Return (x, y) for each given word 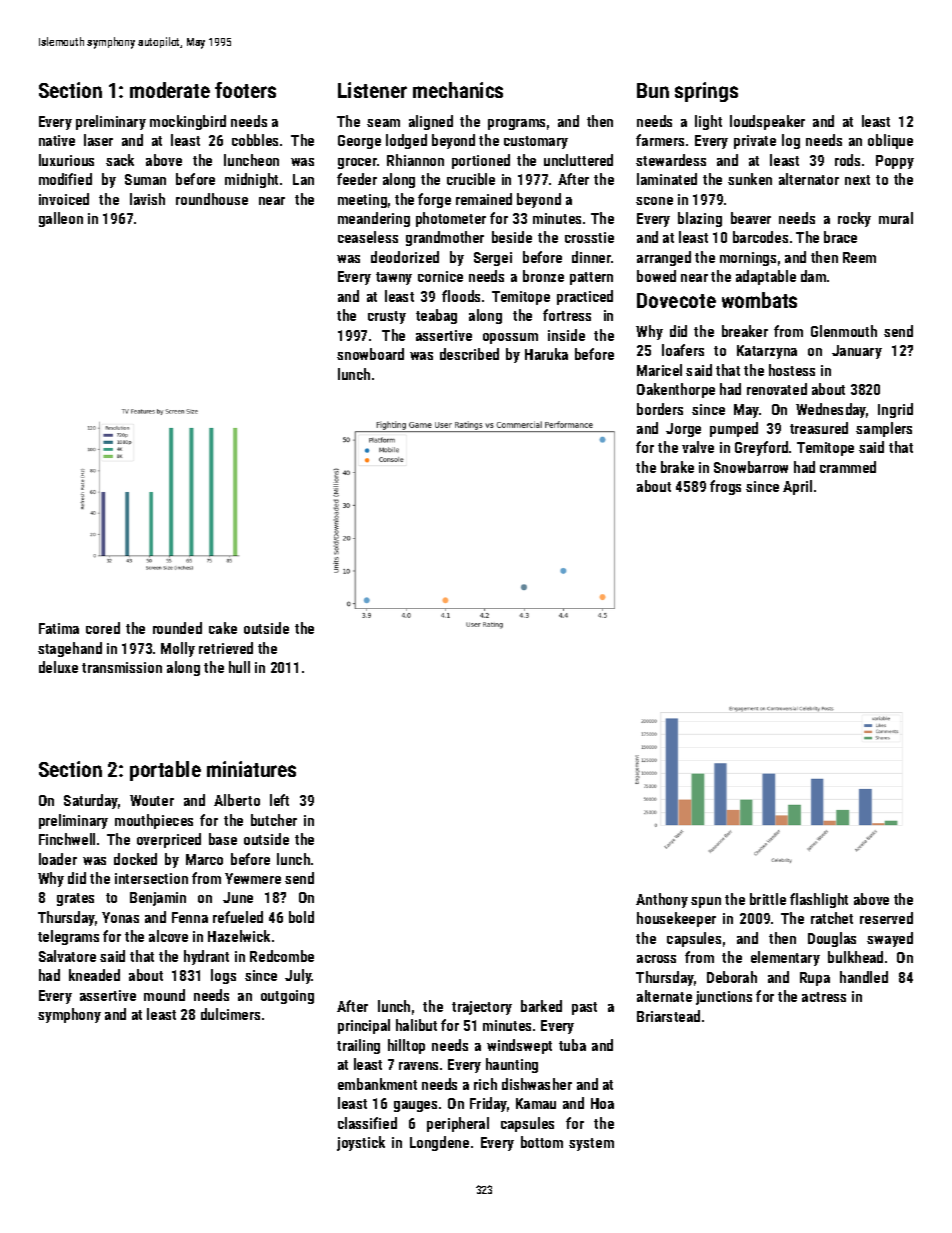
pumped (734, 429)
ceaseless (368, 237)
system (591, 1144)
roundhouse (212, 199)
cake (223, 628)
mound (164, 995)
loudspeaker (767, 122)
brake (677, 467)
